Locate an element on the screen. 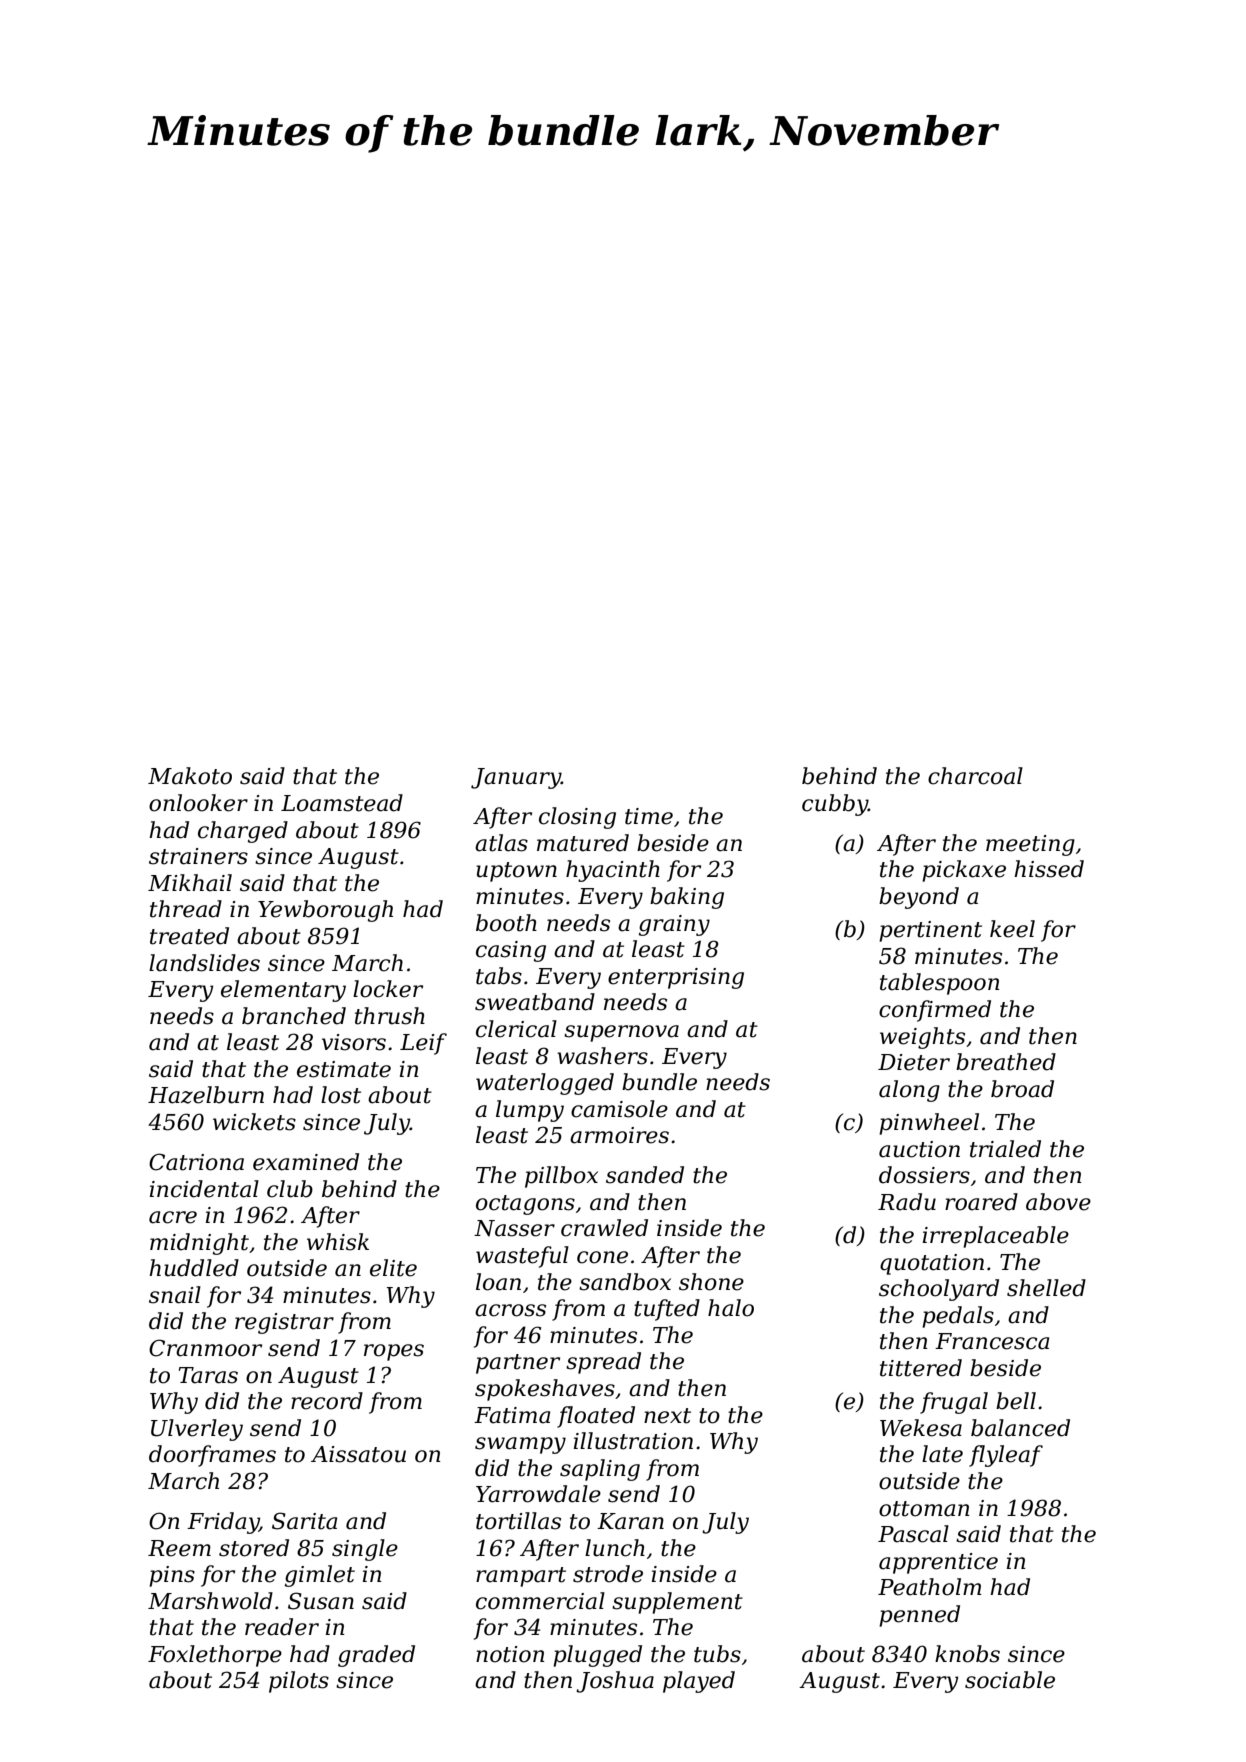  Dieter is located at coordinates (914, 1062).
